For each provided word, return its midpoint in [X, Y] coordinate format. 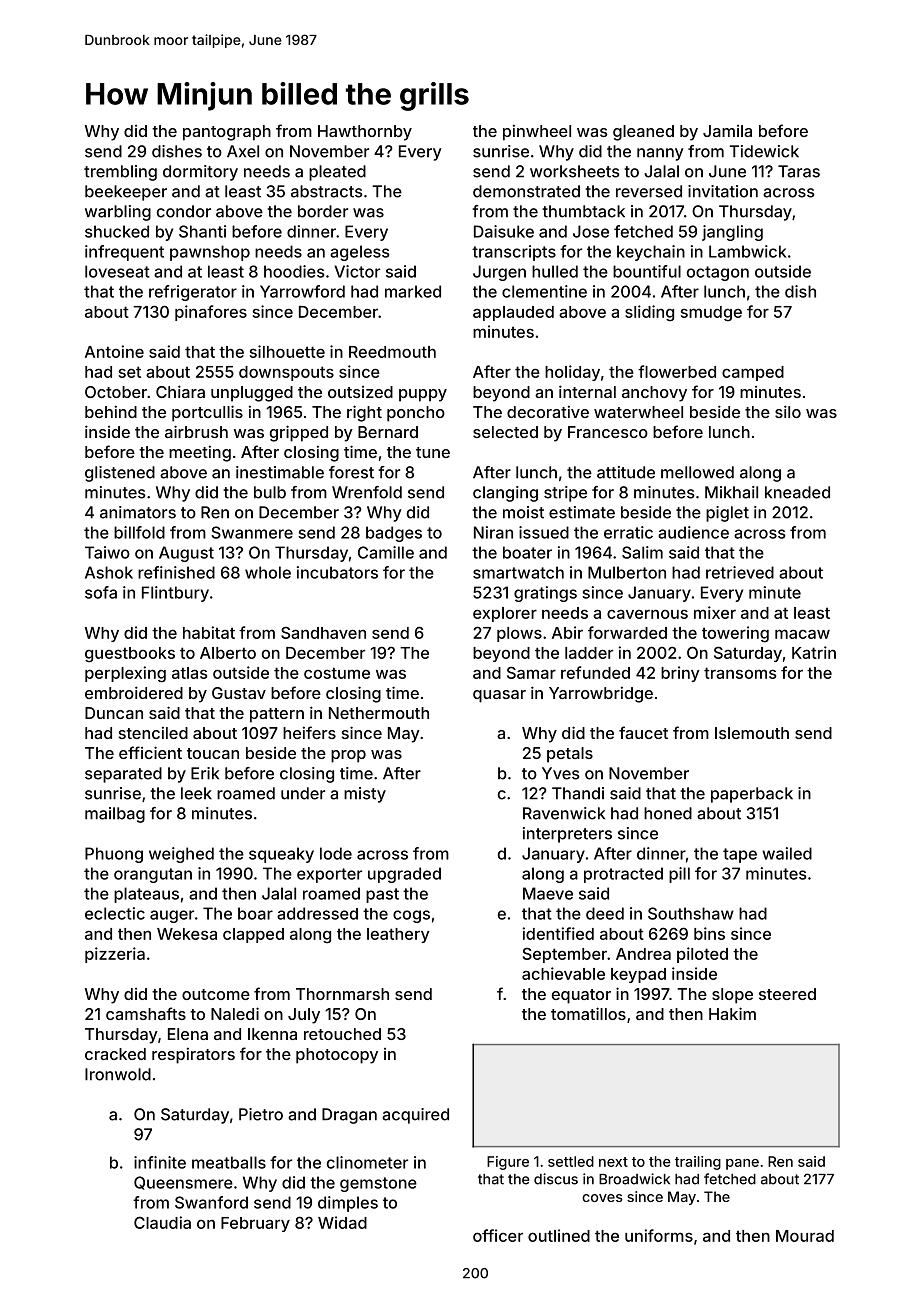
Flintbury [175, 594]
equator [581, 996]
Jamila [727, 131]
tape [740, 855]
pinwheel [537, 132]
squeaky [281, 855]
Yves [561, 773]
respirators [193, 1055]
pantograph [227, 133]
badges [394, 534]
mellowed [697, 472]
